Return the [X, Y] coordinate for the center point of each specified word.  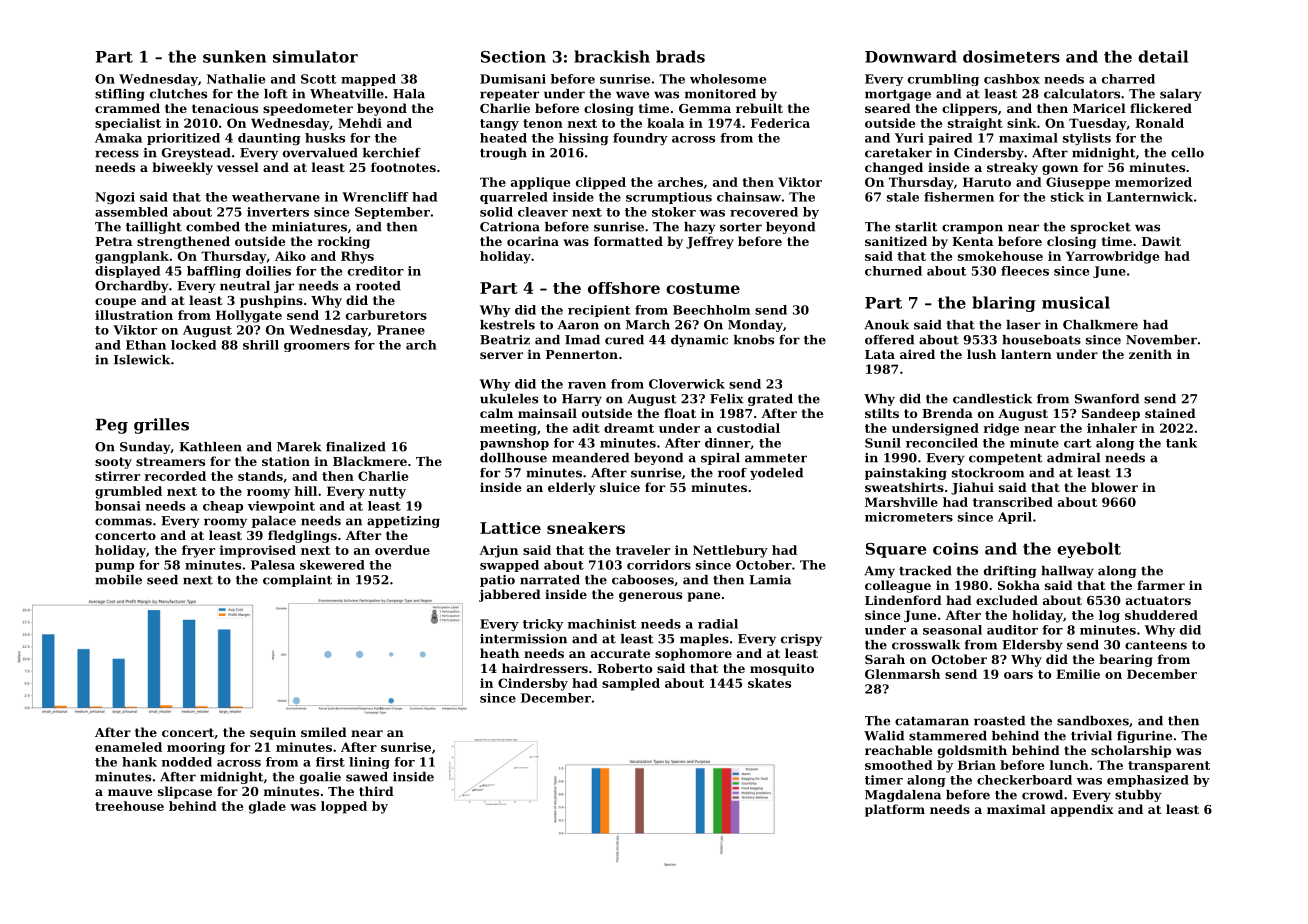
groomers [317, 347]
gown [1060, 170]
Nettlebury [730, 551]
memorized [1153, 182]
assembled [131, 212]
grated [770, 400]
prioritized [183, 139]
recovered [764, 212]
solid [496, 212]
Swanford [1107, 399]
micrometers [909, 517]
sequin [273, 733]
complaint [297, 581]
